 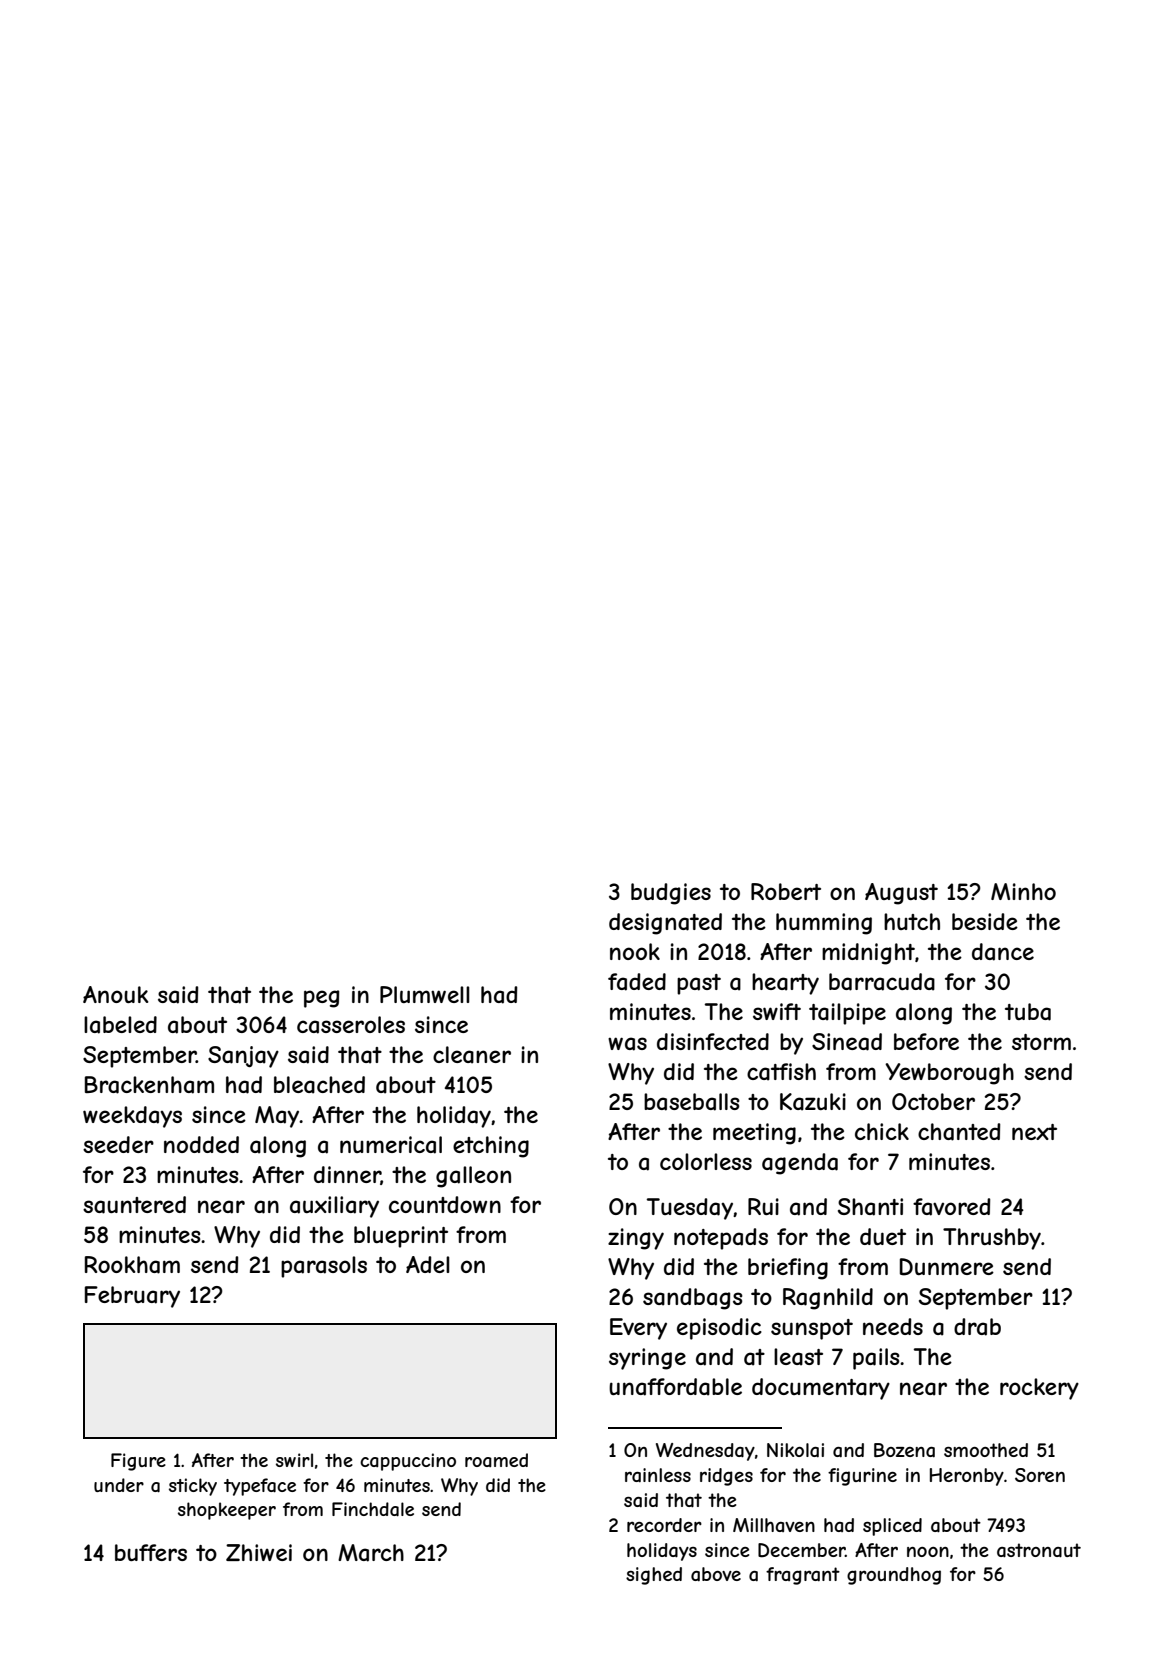 I want to click on Anouk, so click(x=115, y=994).
